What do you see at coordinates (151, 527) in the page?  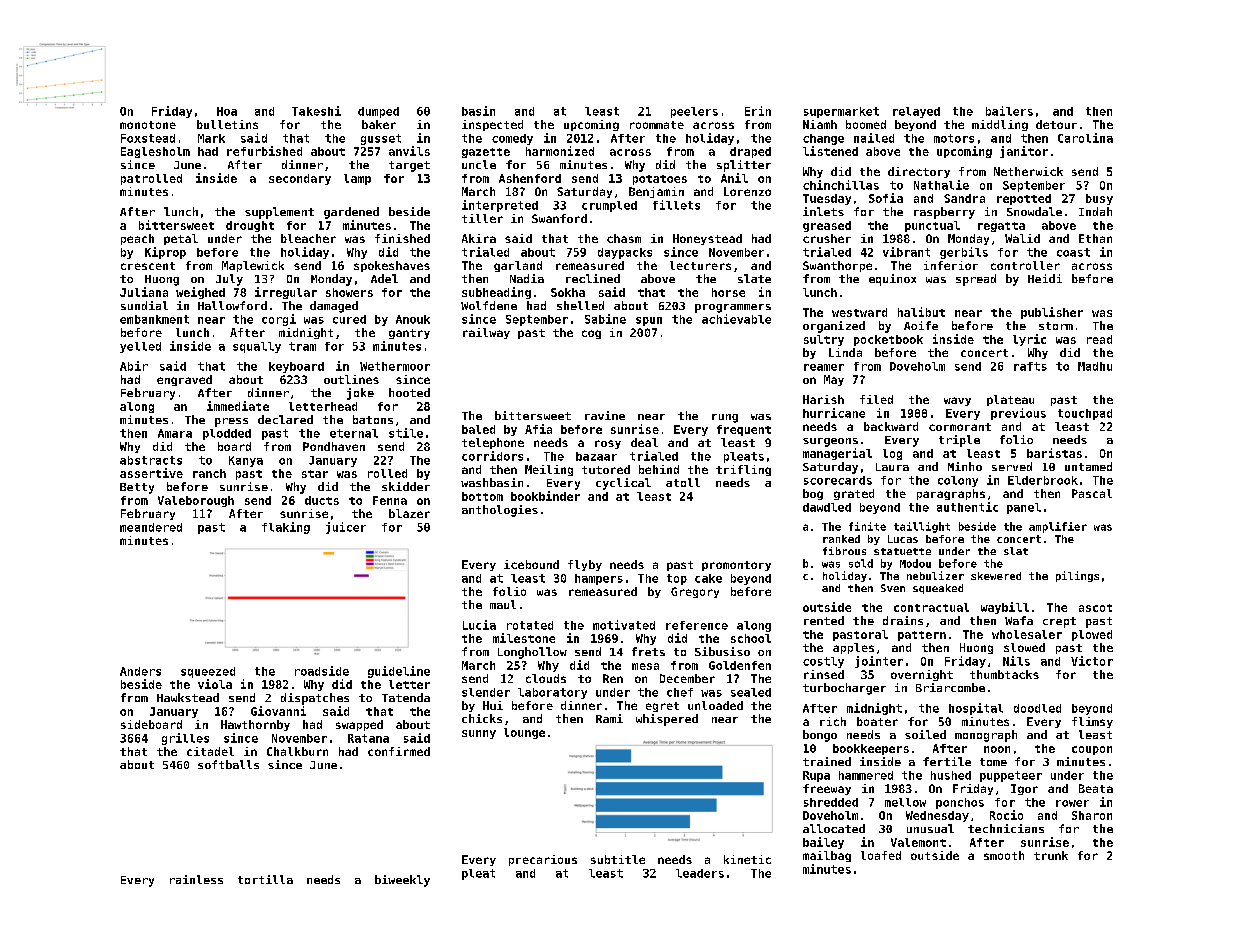 I see `meandered` at bounding box center [151, 527].
